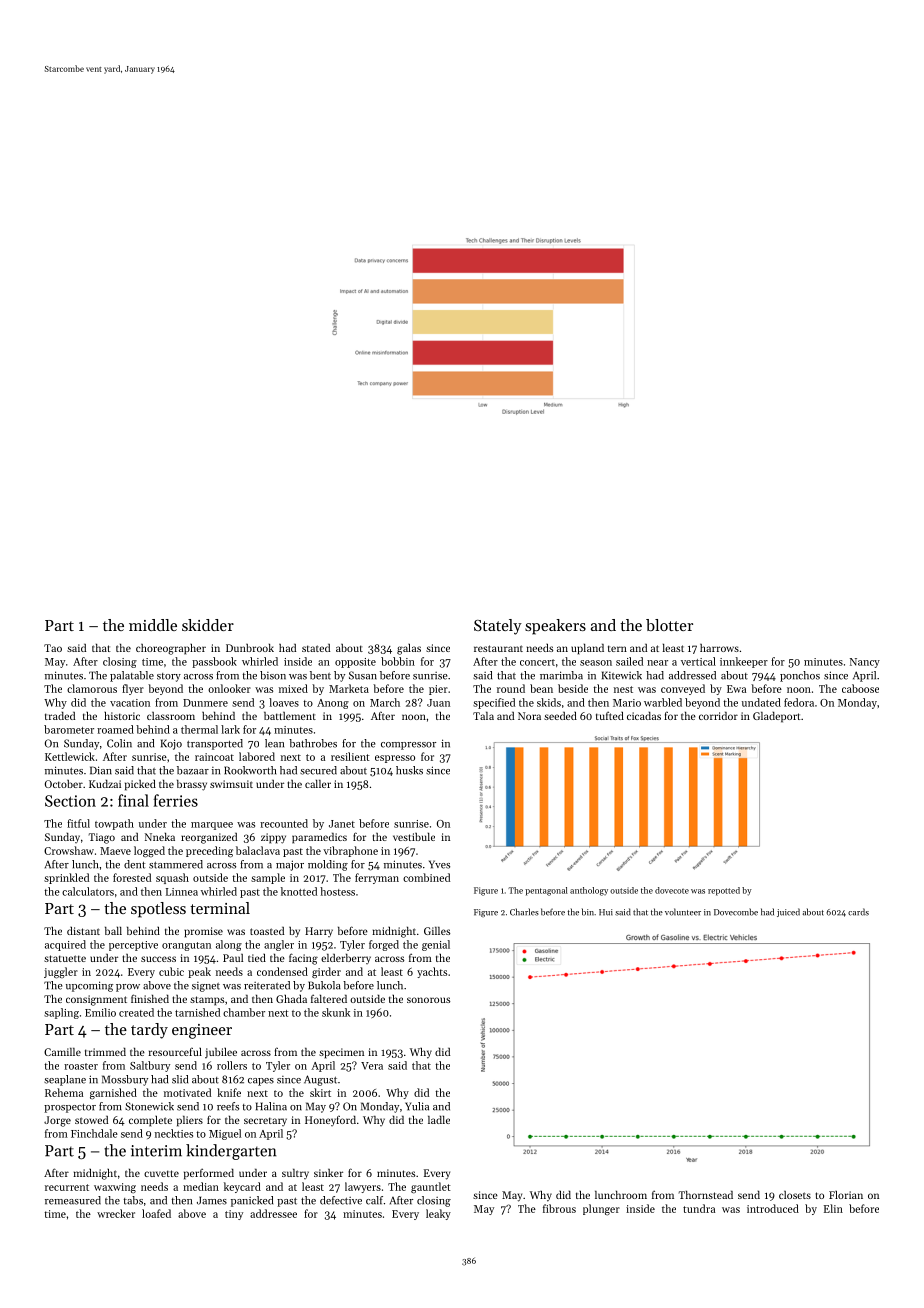 The image size is (924, 1308). Describe the element at coordinates (858, 912) in the page. I see `cards` at that location.
